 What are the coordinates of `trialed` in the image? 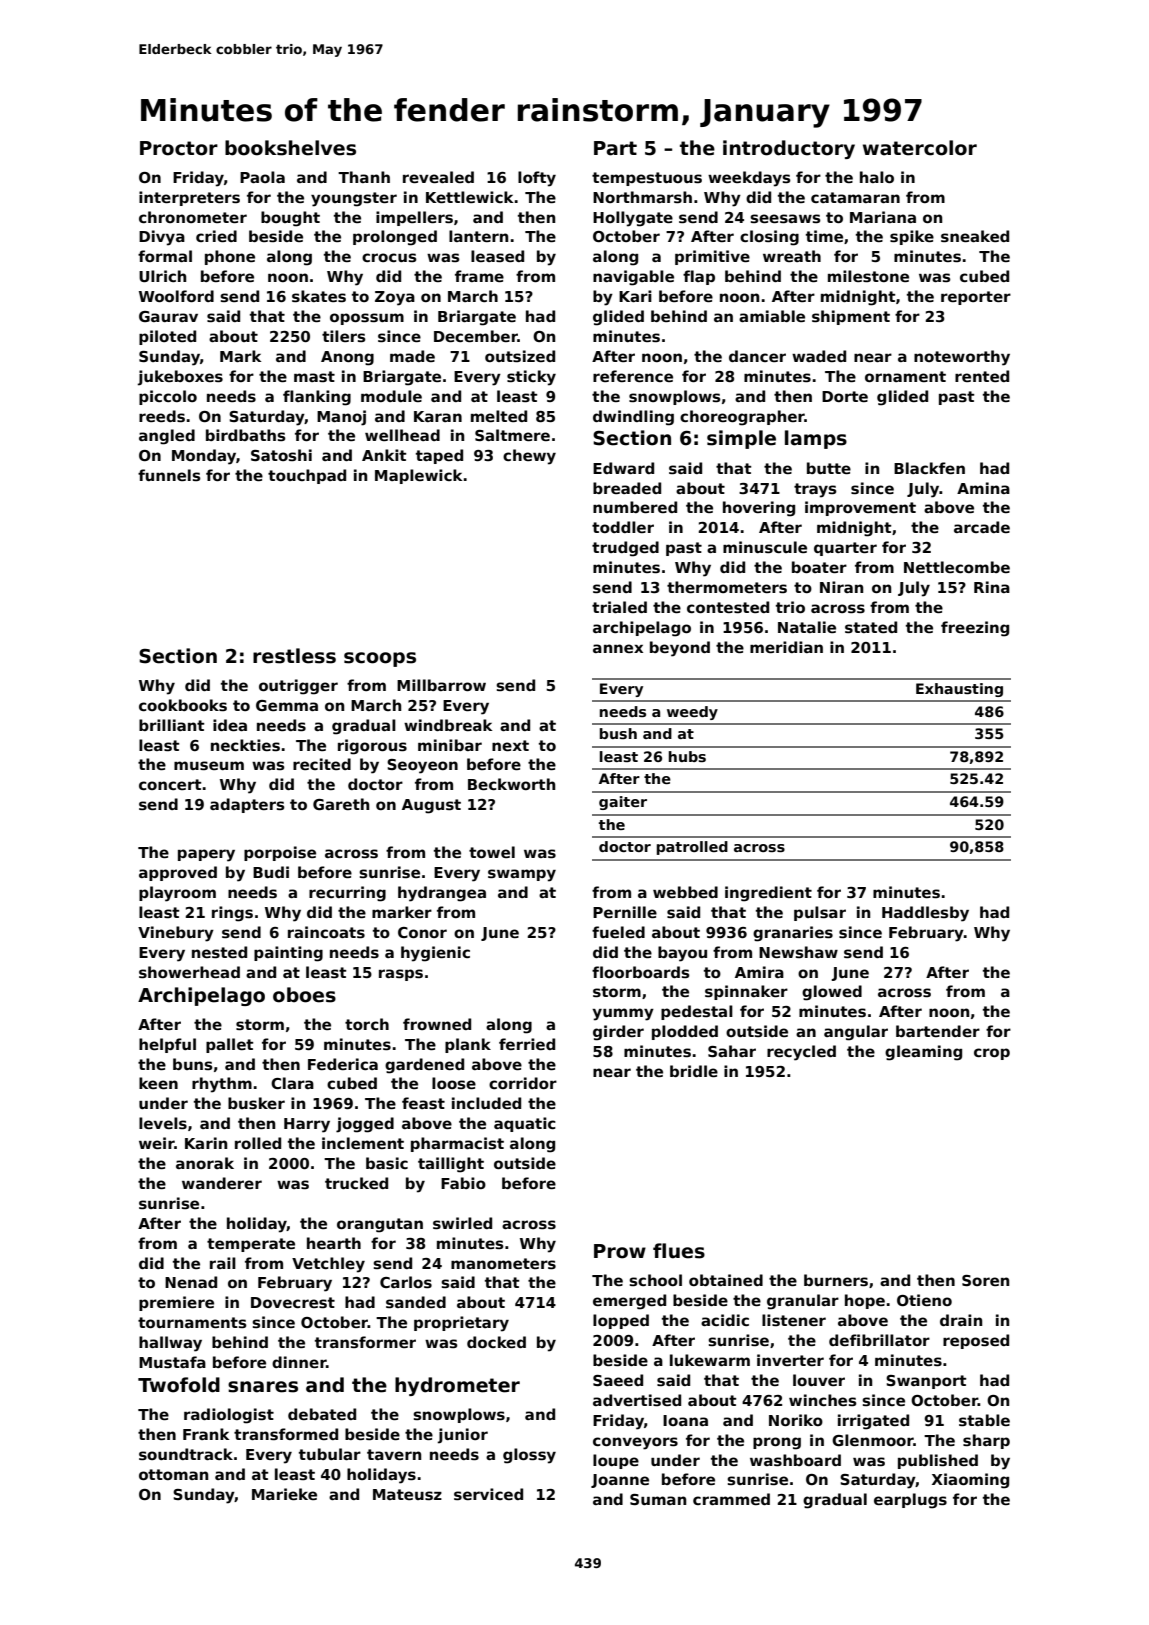 It's located at (619, 607).
